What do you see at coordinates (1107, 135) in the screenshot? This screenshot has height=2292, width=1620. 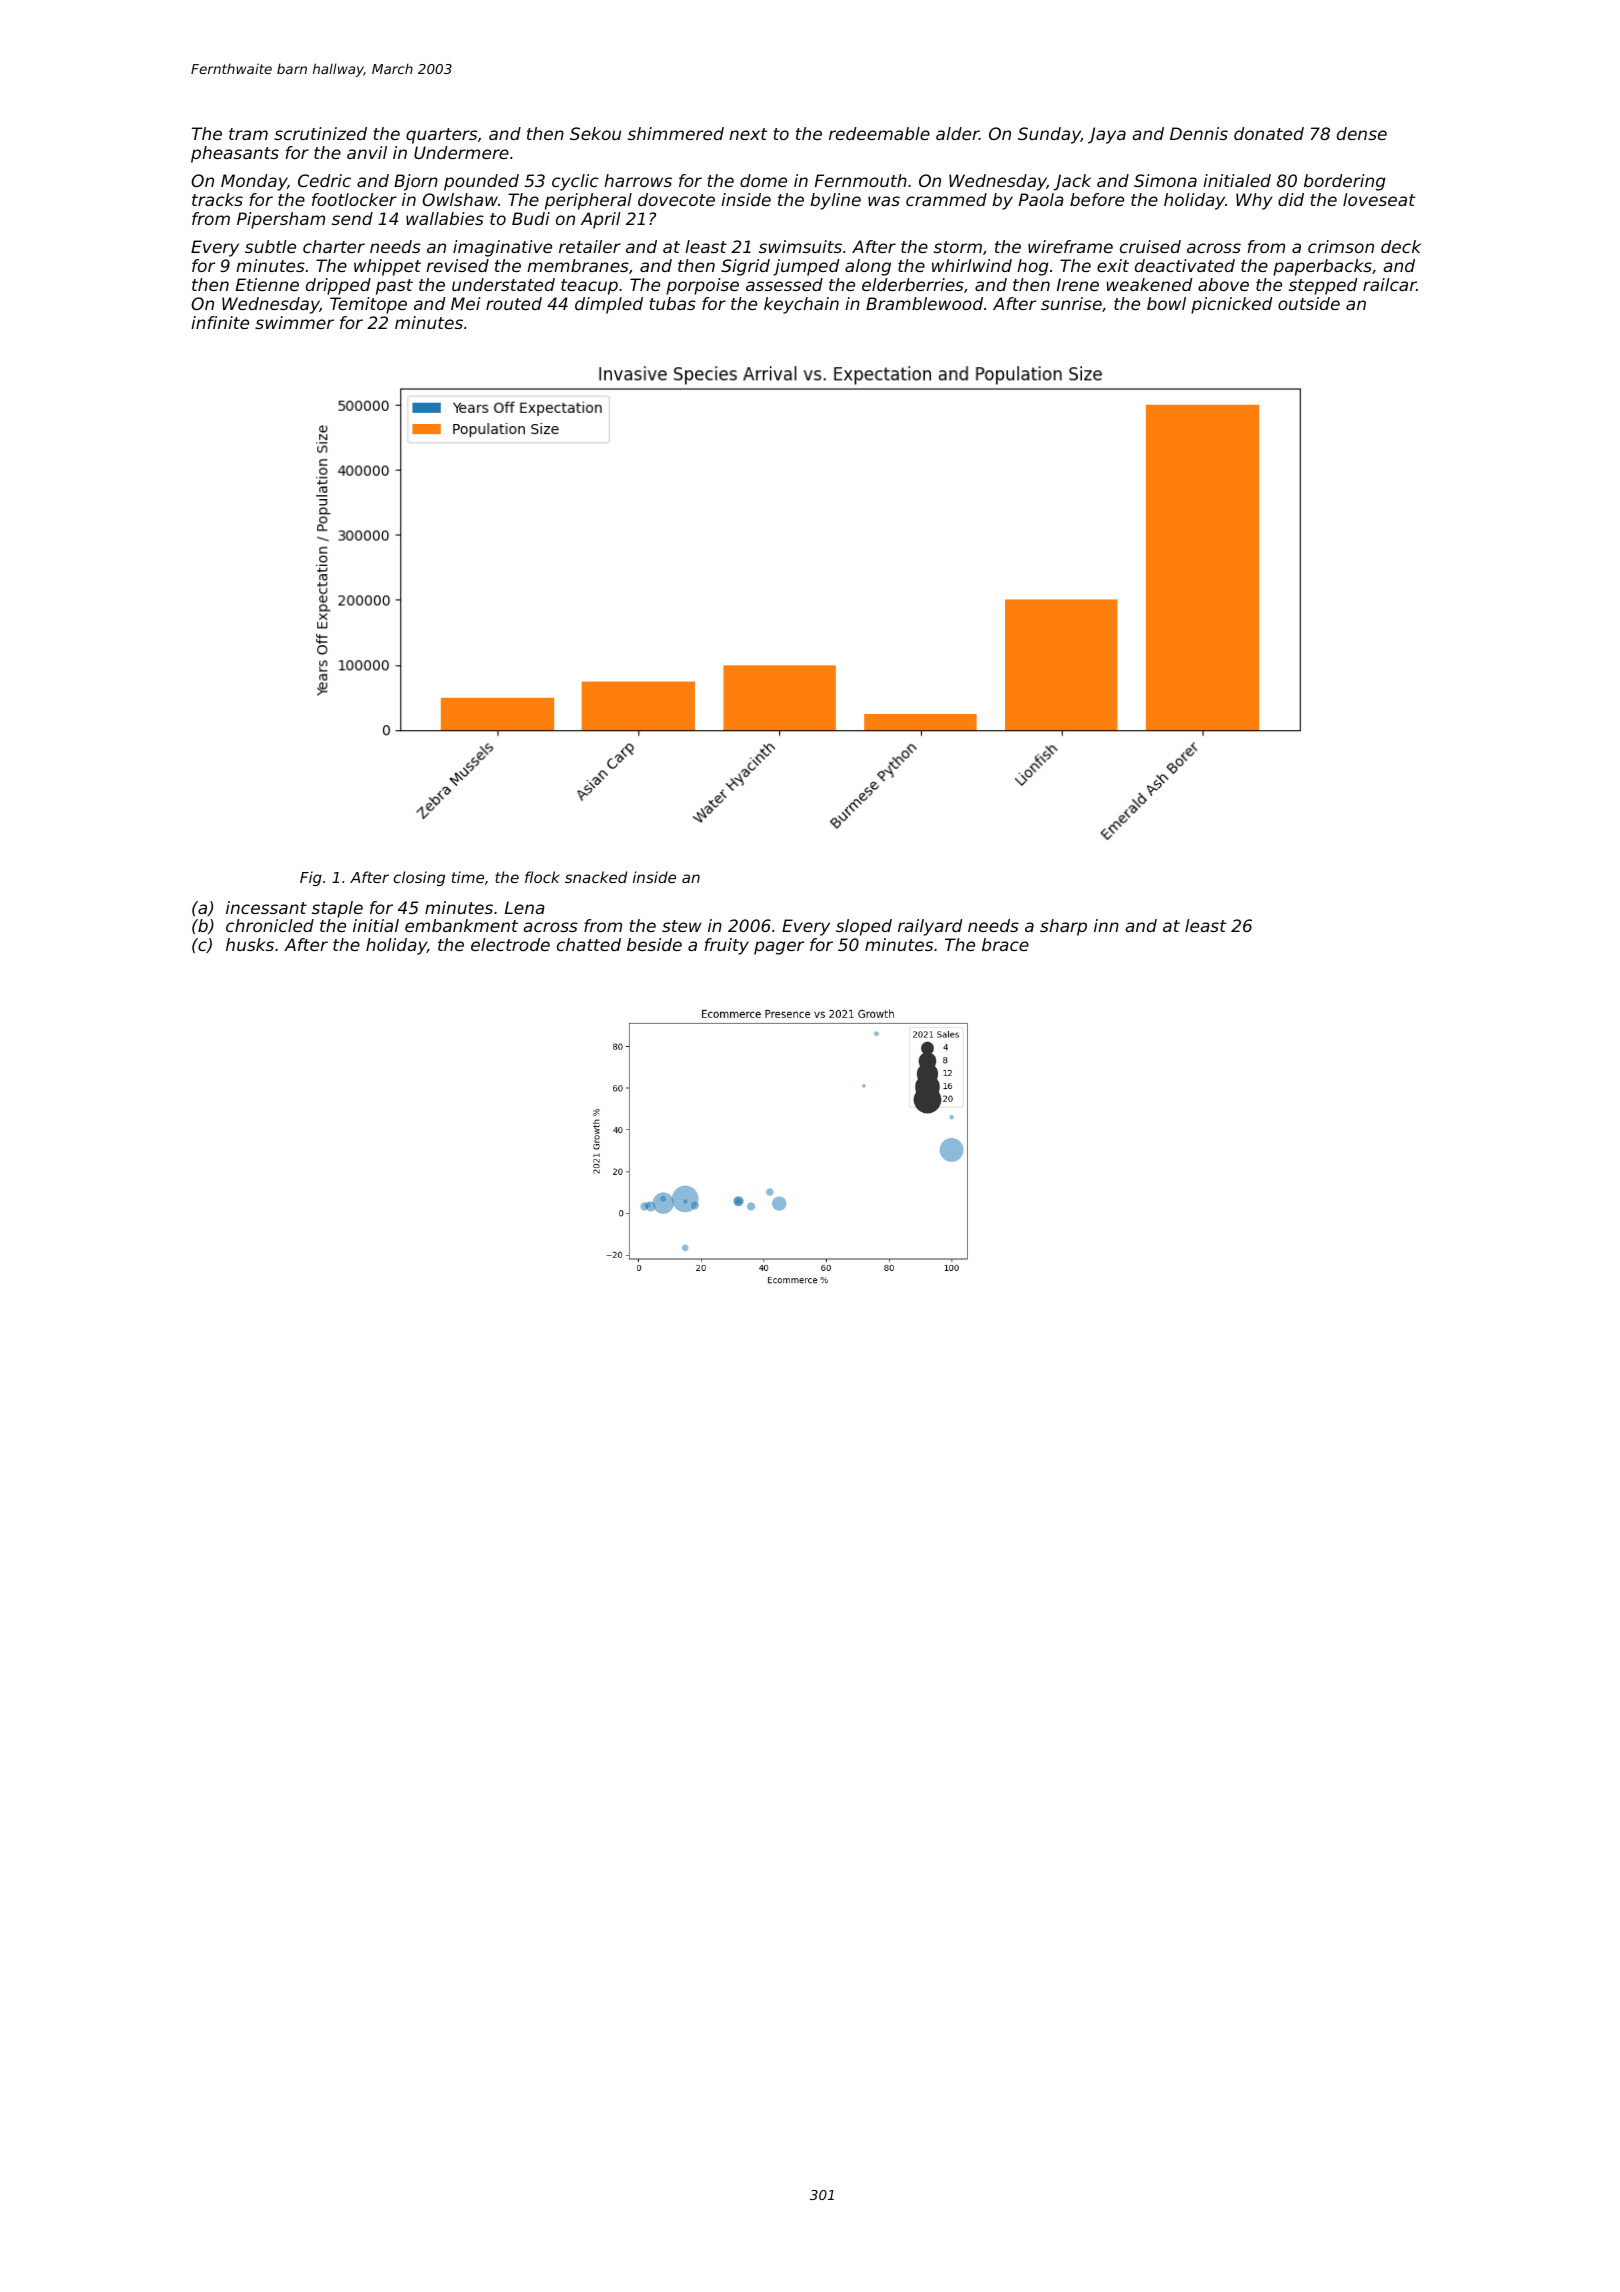 I see `Jaya` at bounding box center [1107, 135].
